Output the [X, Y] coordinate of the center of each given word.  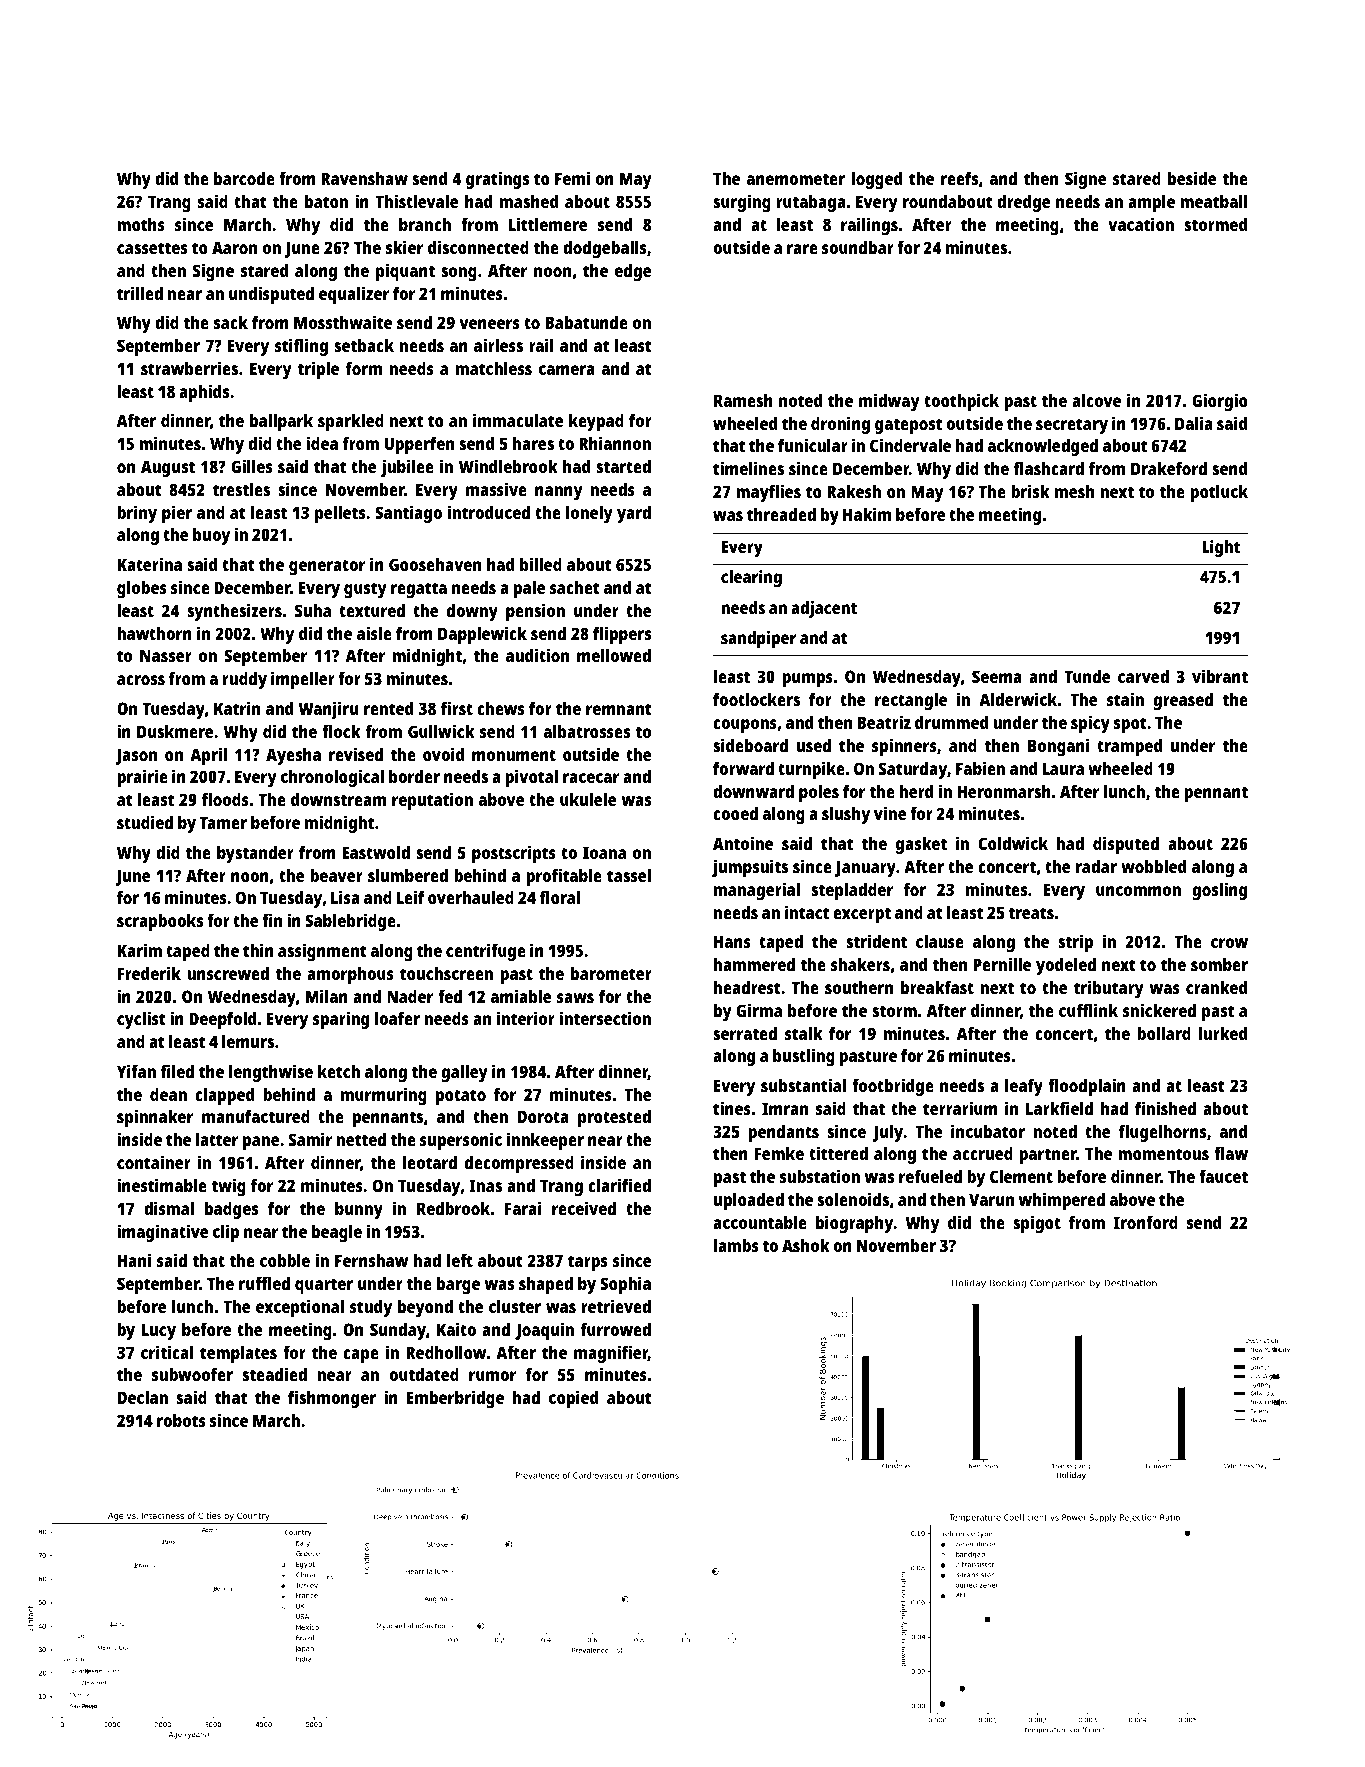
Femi [572, 178]
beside [1192, 178]
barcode [244, 178]
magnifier [611, 1354]
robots [181, 1420]
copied [573, 1399]
